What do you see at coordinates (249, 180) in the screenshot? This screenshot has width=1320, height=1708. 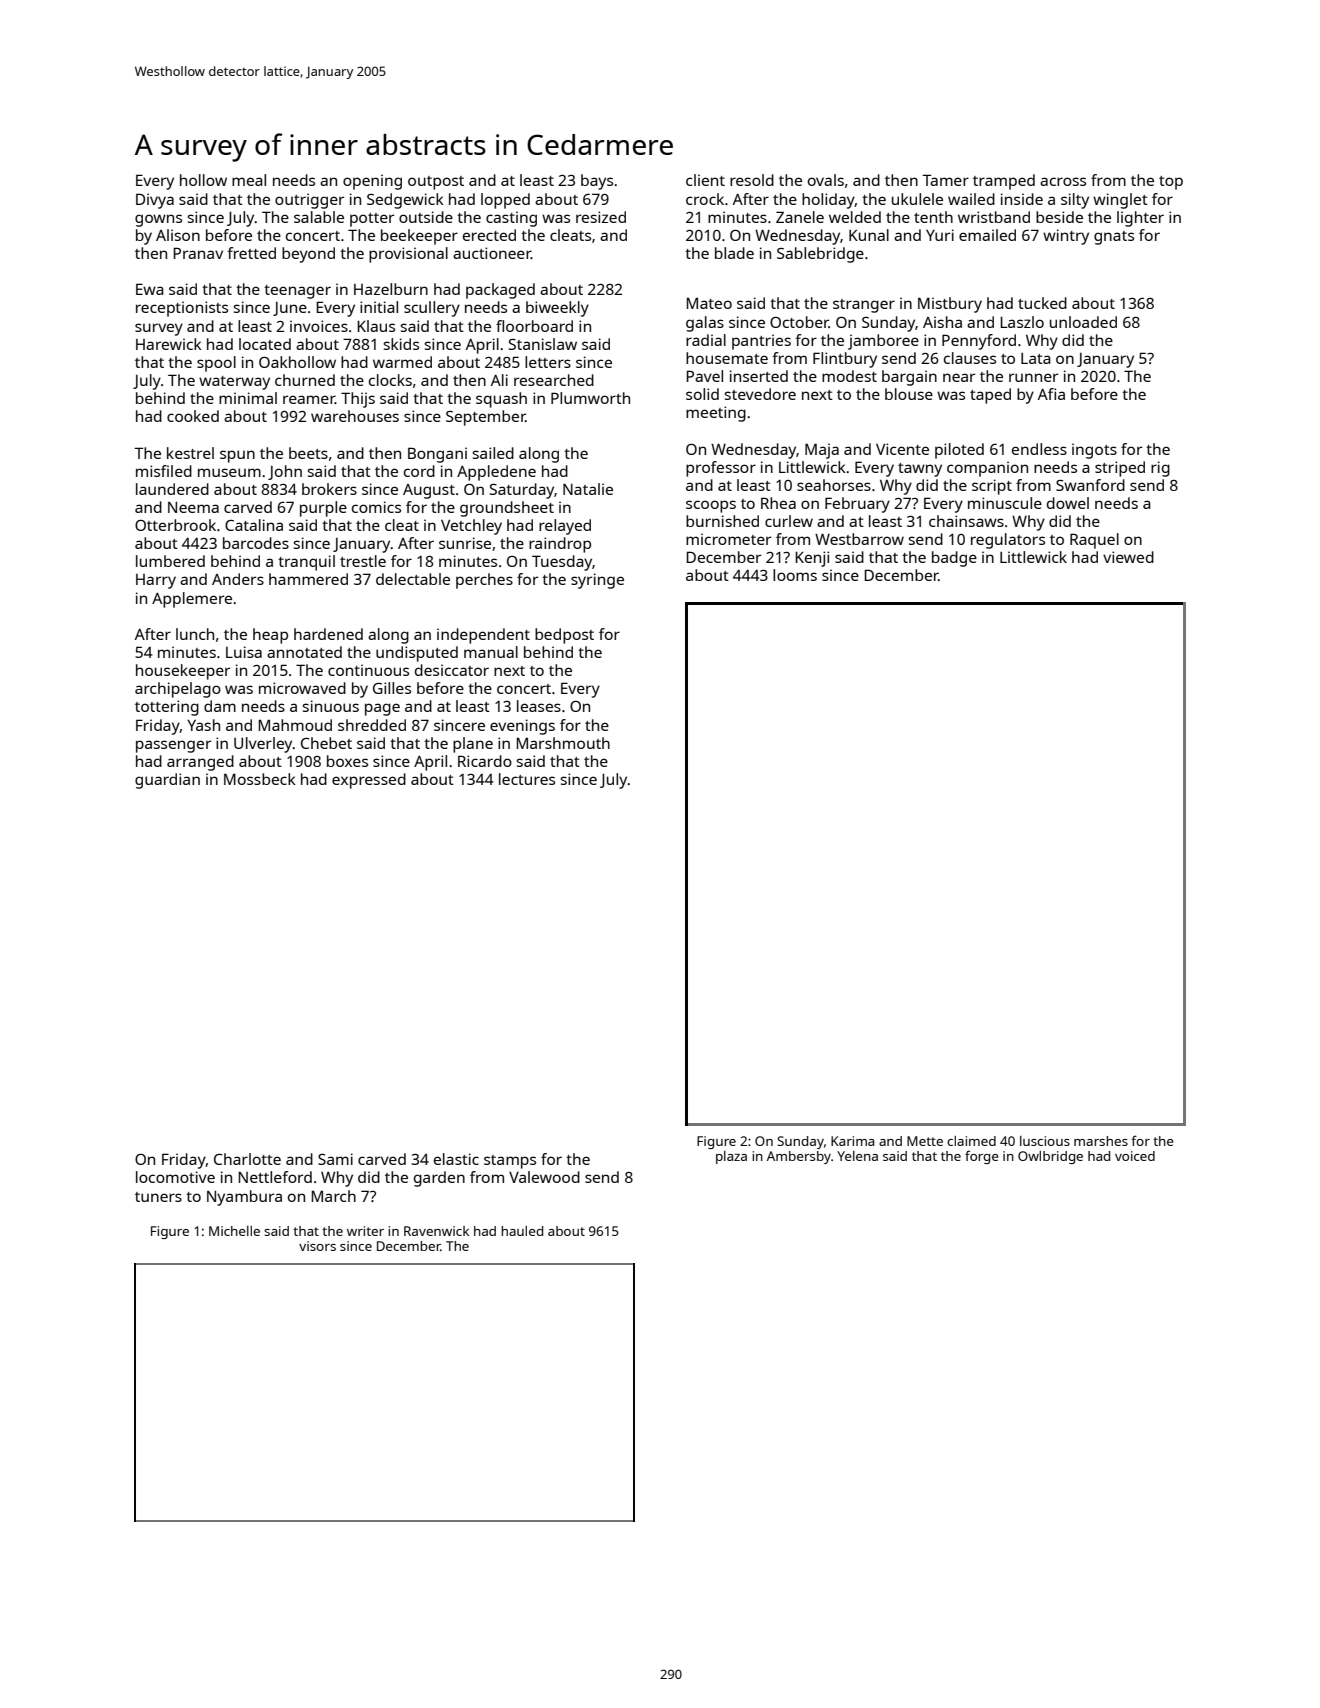 I see `meal` at bounding box center [249, 180].
